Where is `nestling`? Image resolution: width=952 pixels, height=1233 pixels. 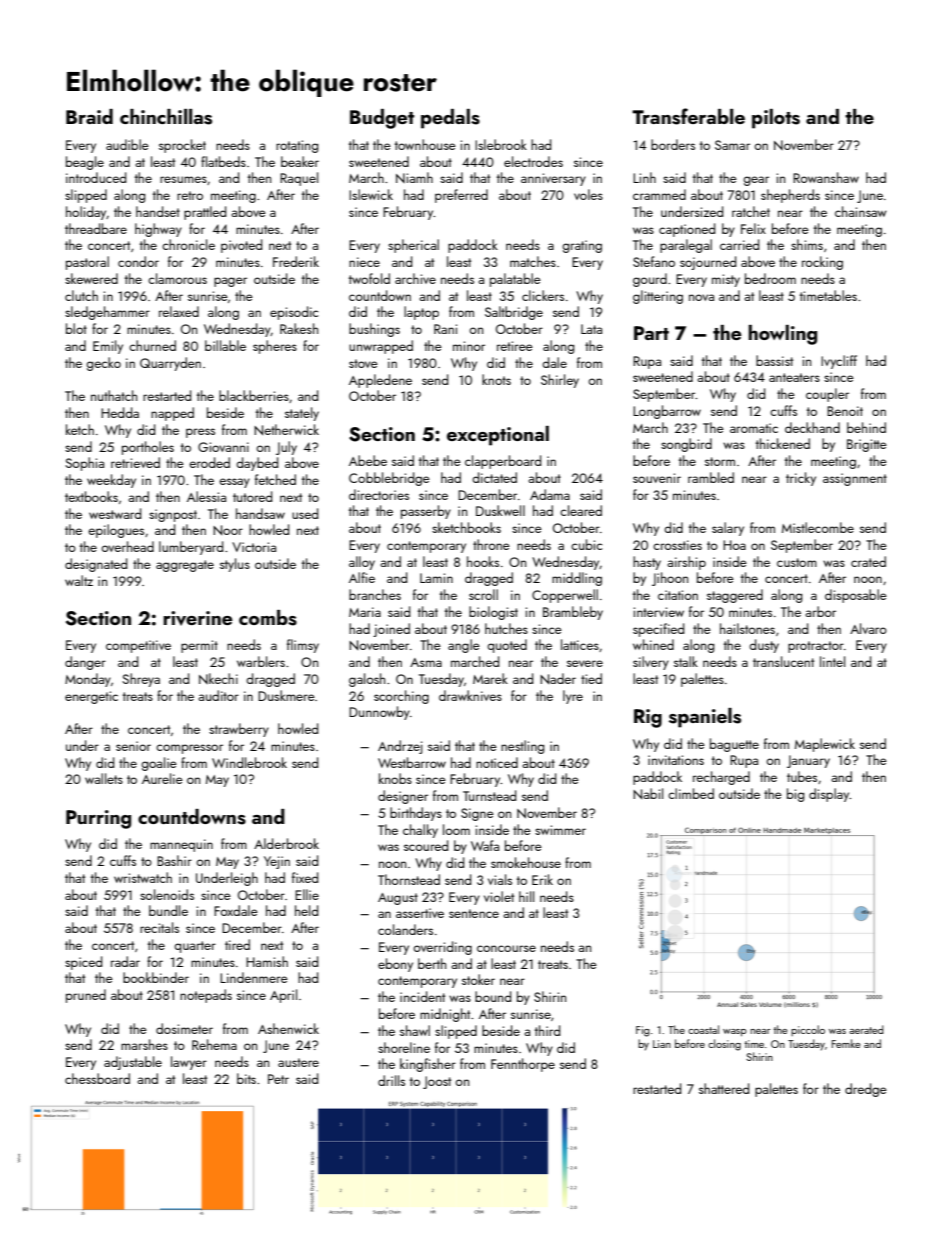 nestling is located at coordinates (522, 747).
